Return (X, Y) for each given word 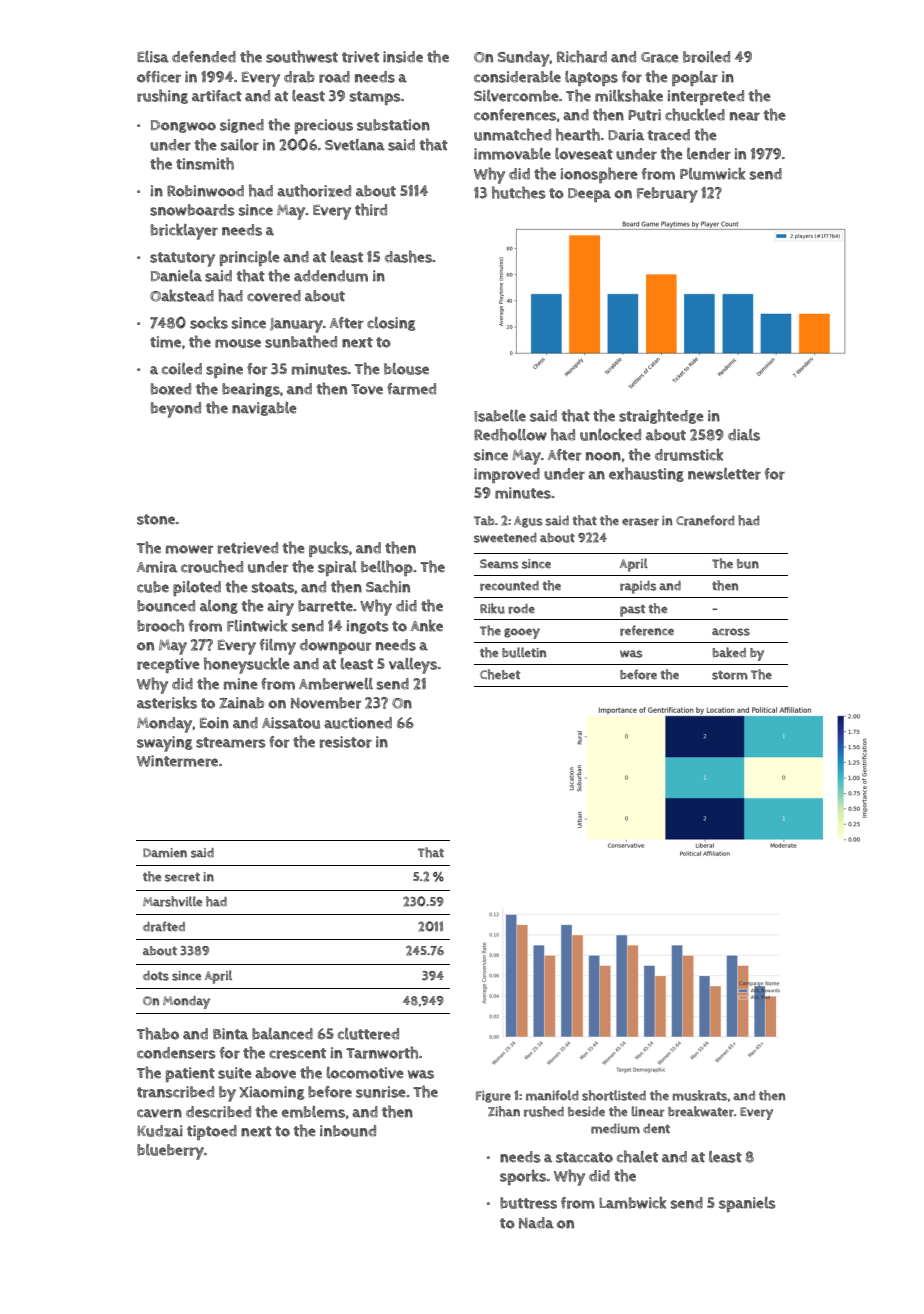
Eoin (214, 723)
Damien (165, 853)
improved (507, 475)
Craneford (705, 520)
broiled (706, 57)
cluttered (368, 1034)
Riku (492, 608)
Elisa (153, 57)
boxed (171, 389)
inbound (348, 1131)
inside (403, 57)
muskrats (699, 1095)
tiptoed (212, 1132)
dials (744, 435)
